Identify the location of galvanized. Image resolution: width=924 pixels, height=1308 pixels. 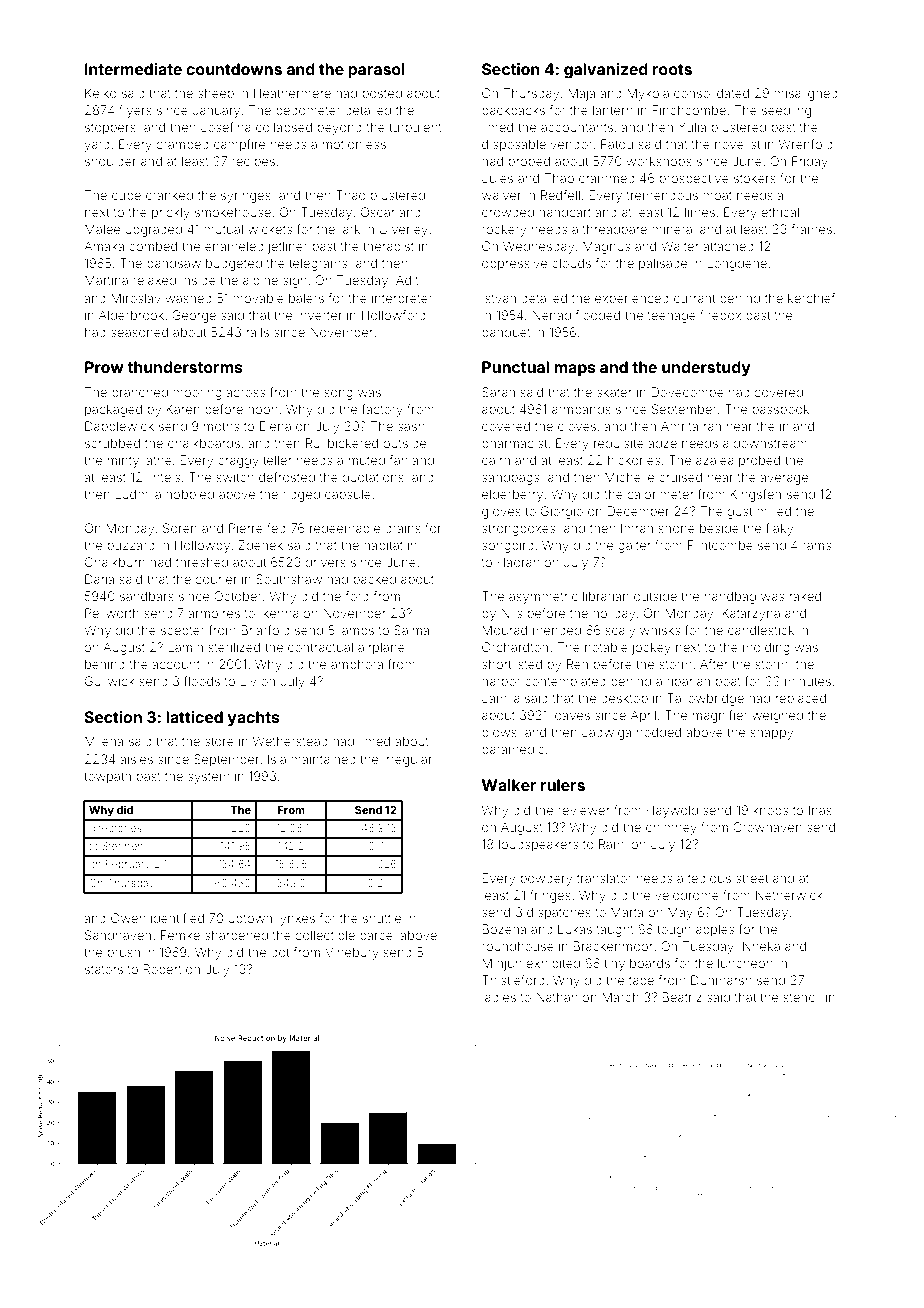
(606, 71).
